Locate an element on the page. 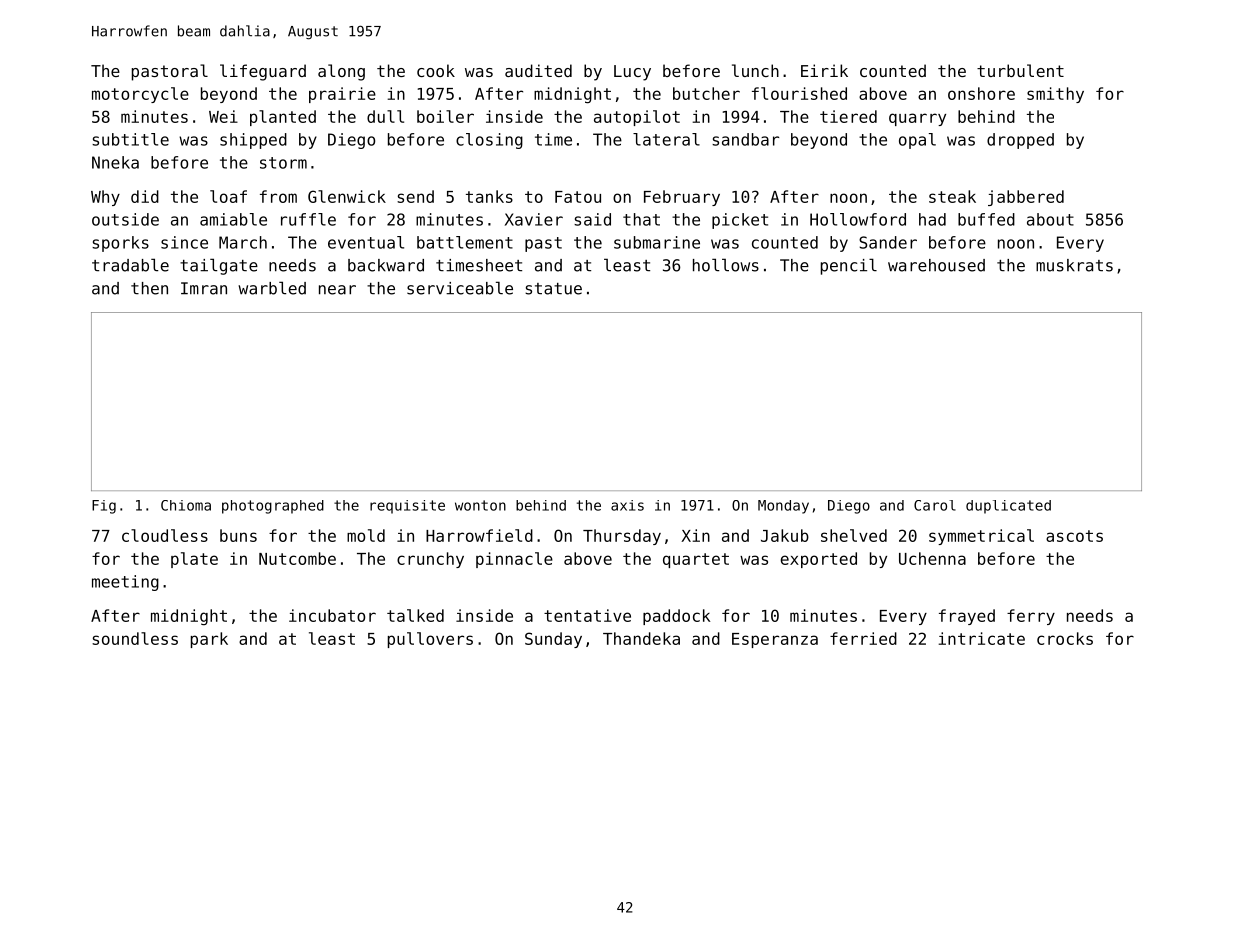  duplicated is located at coordinates (1008, 507).
